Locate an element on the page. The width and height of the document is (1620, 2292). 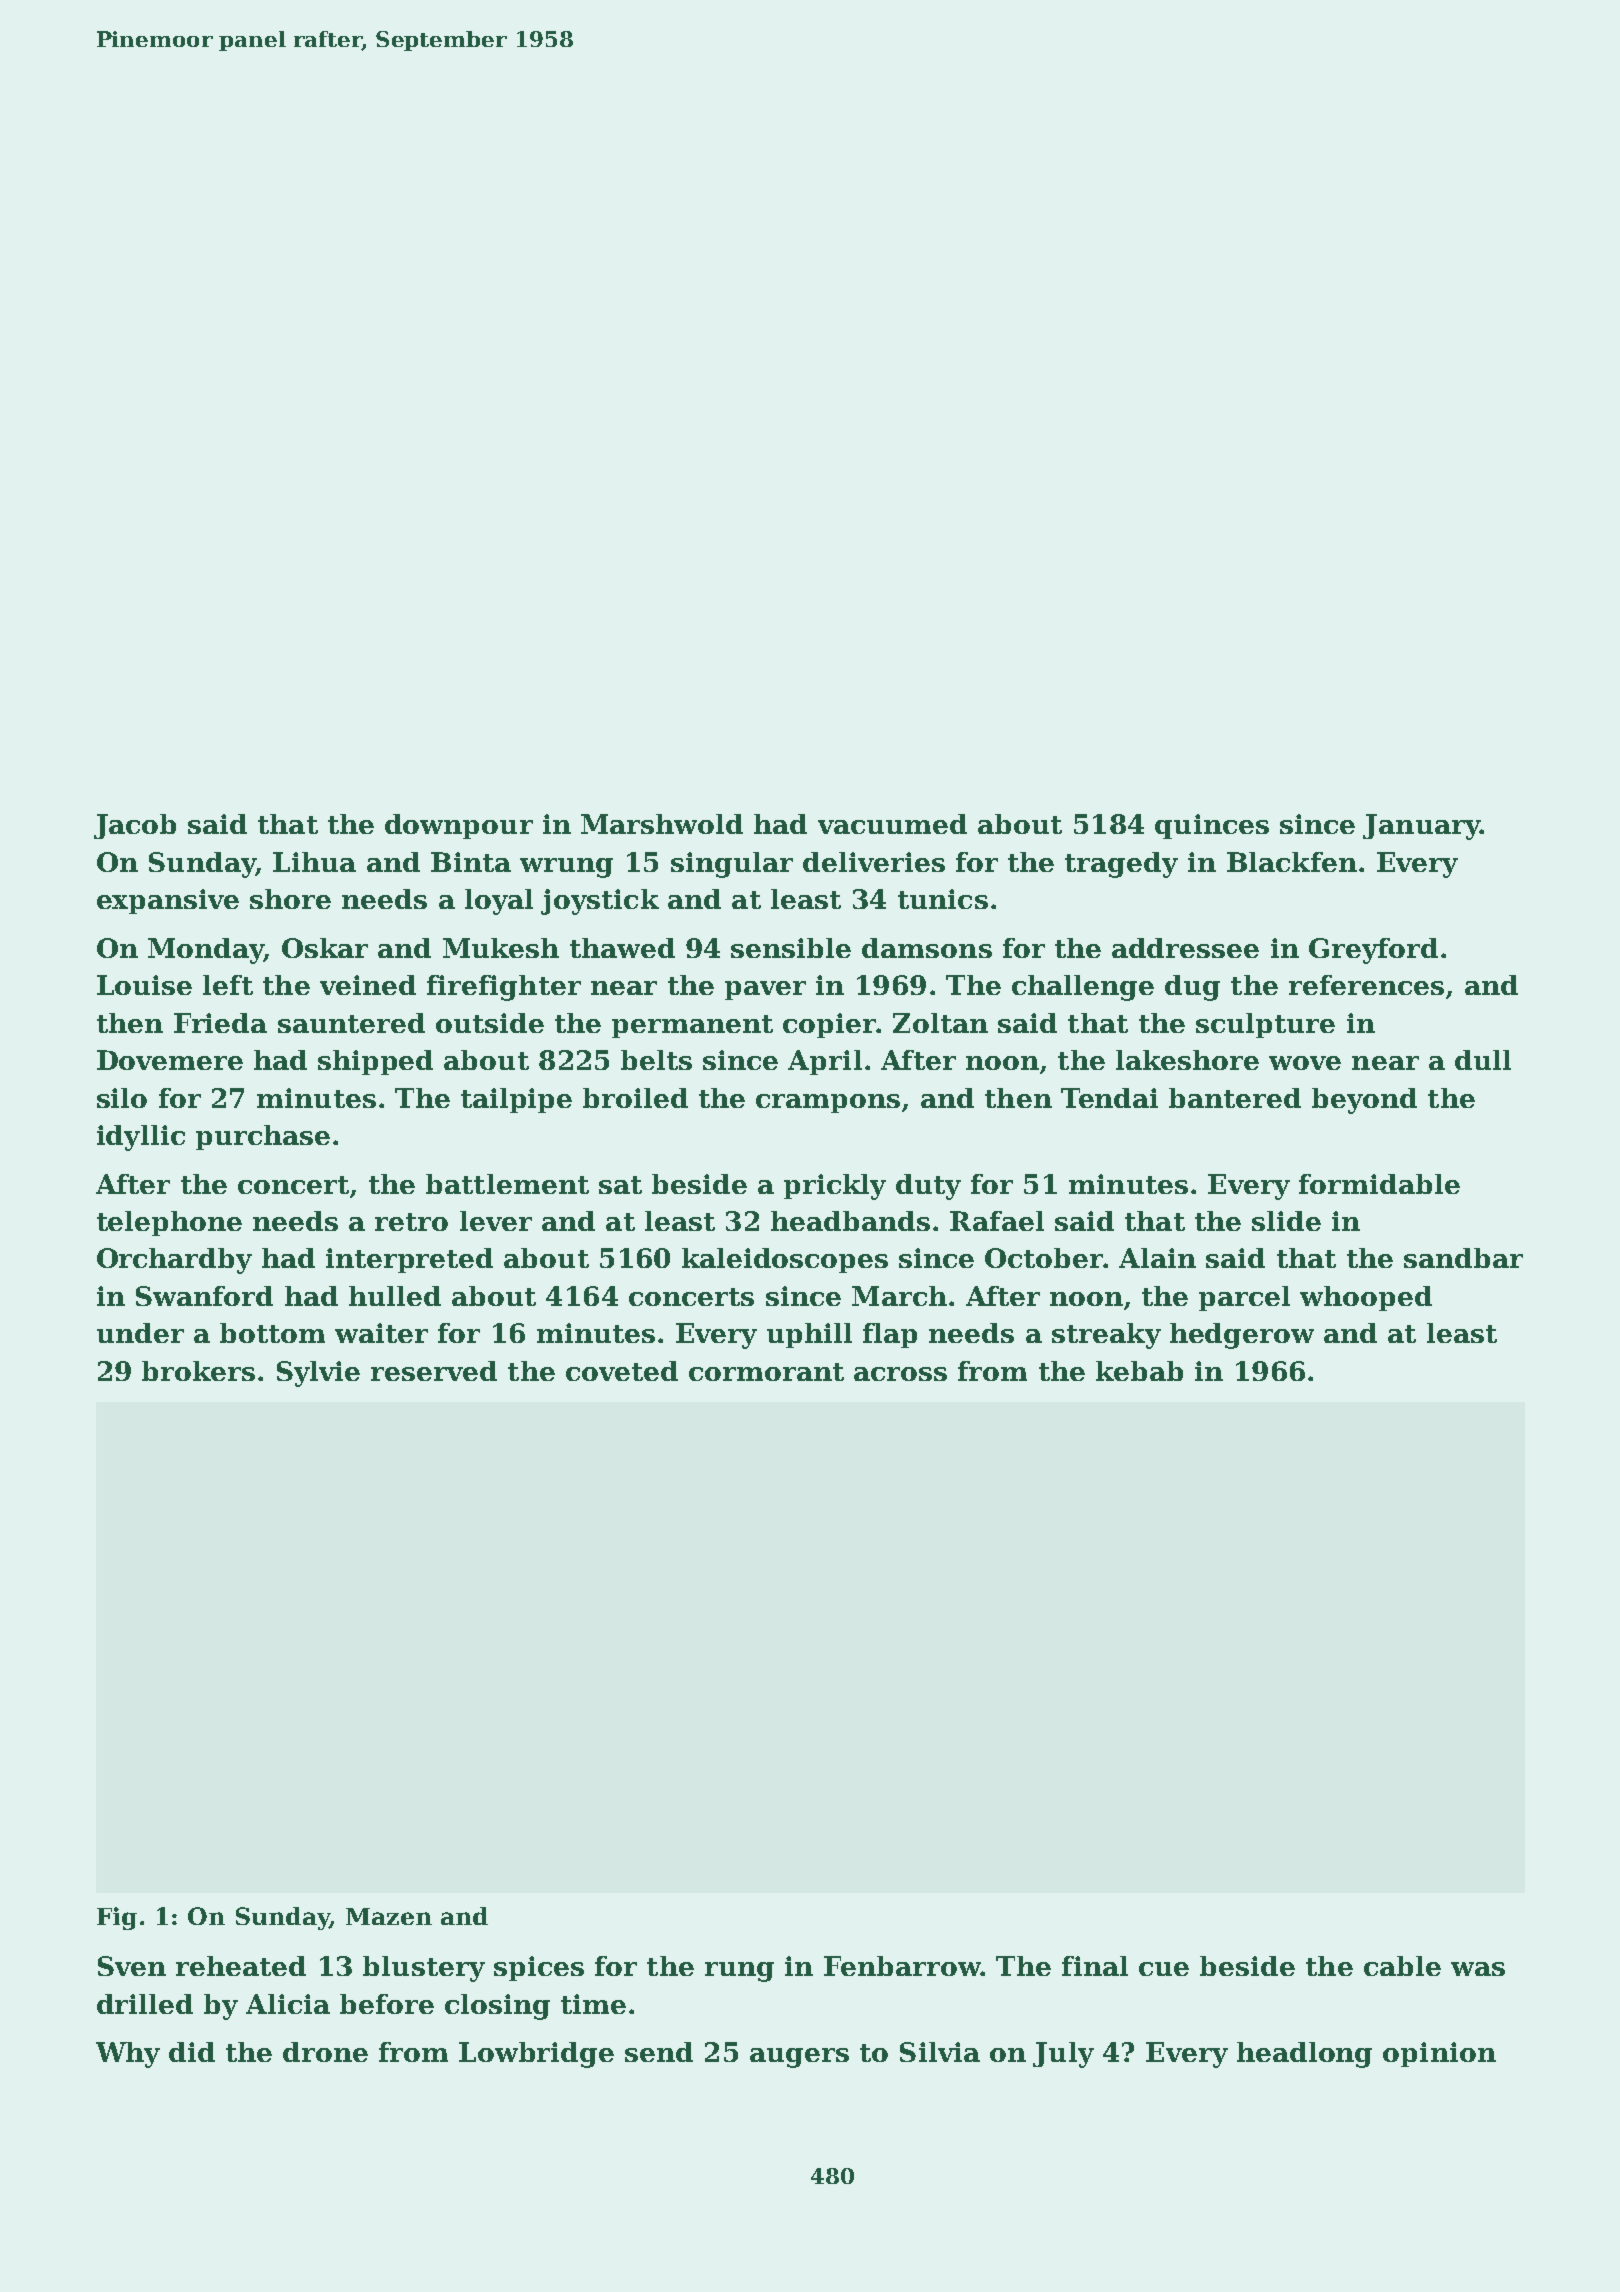
purchase is located at coordinates (263, 1137).
